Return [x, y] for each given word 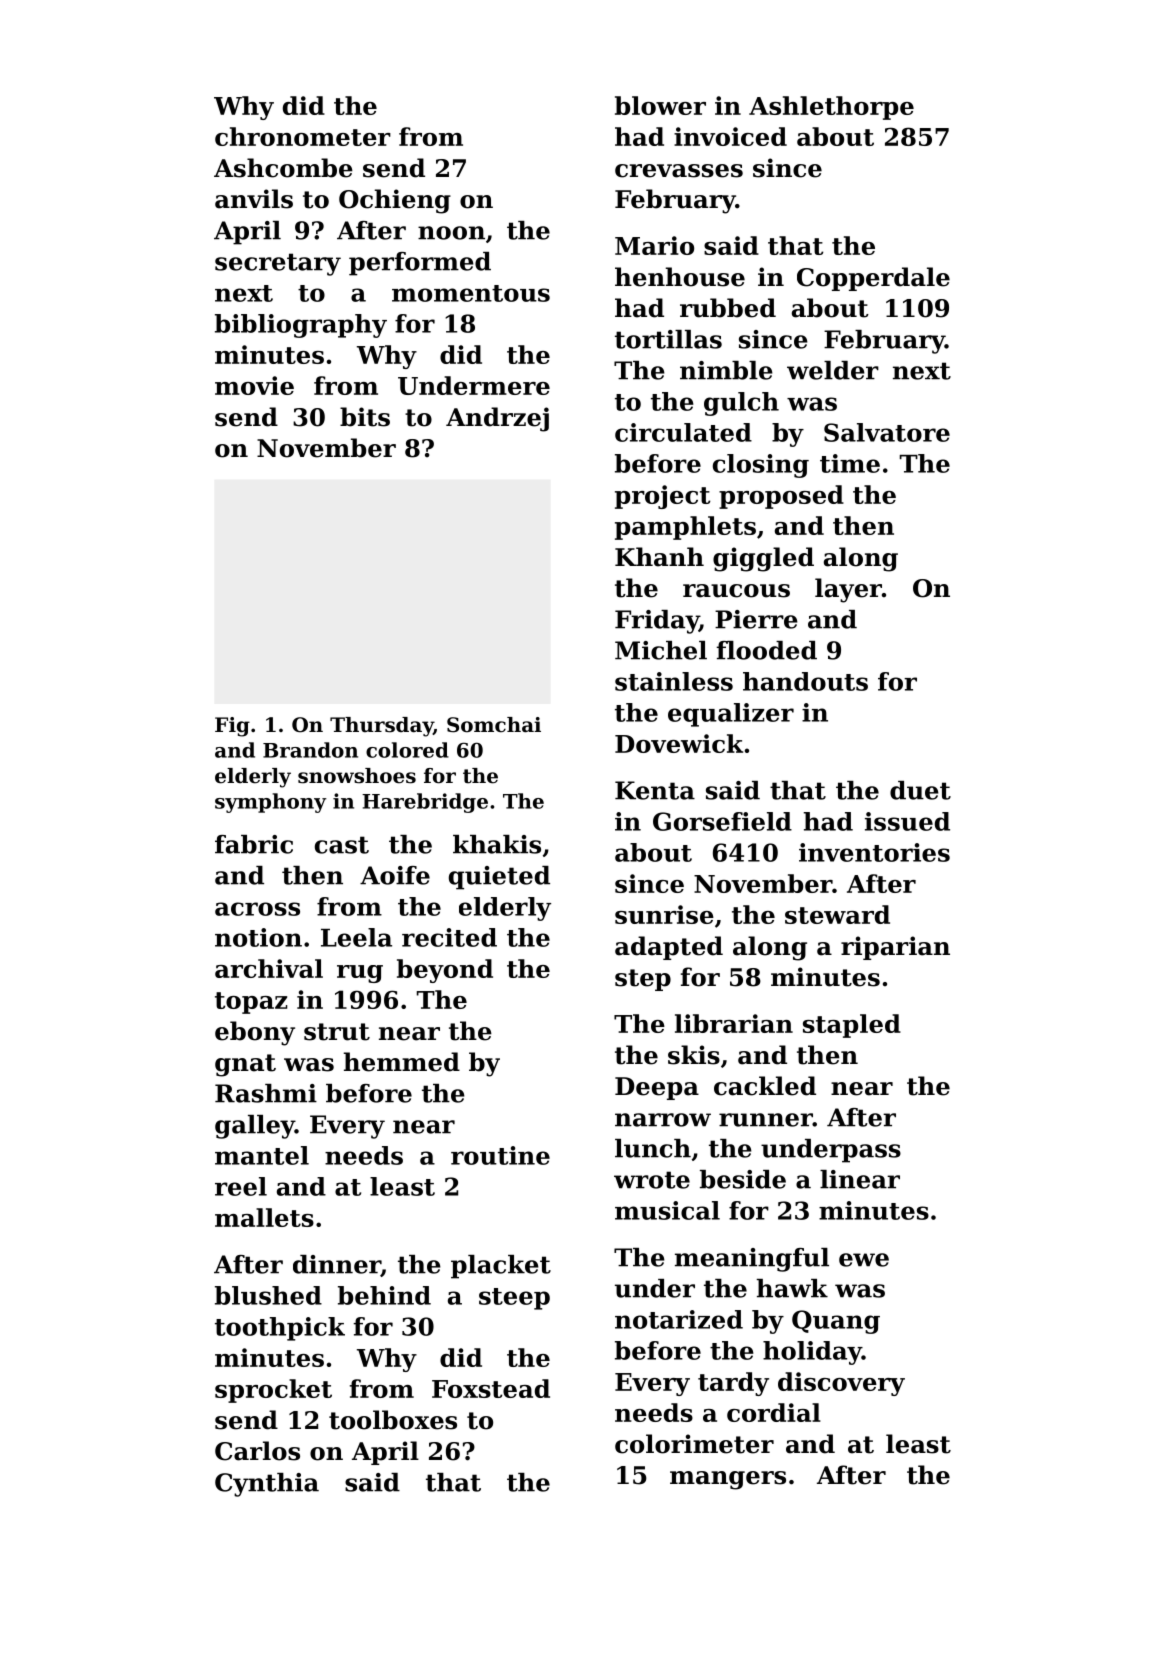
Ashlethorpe [831, 108]
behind [384, 1295]
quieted [499, 878]
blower [660, 105]
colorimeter [694, 1444]
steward [837, 914]
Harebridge [425, 803]
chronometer [303, 136]
